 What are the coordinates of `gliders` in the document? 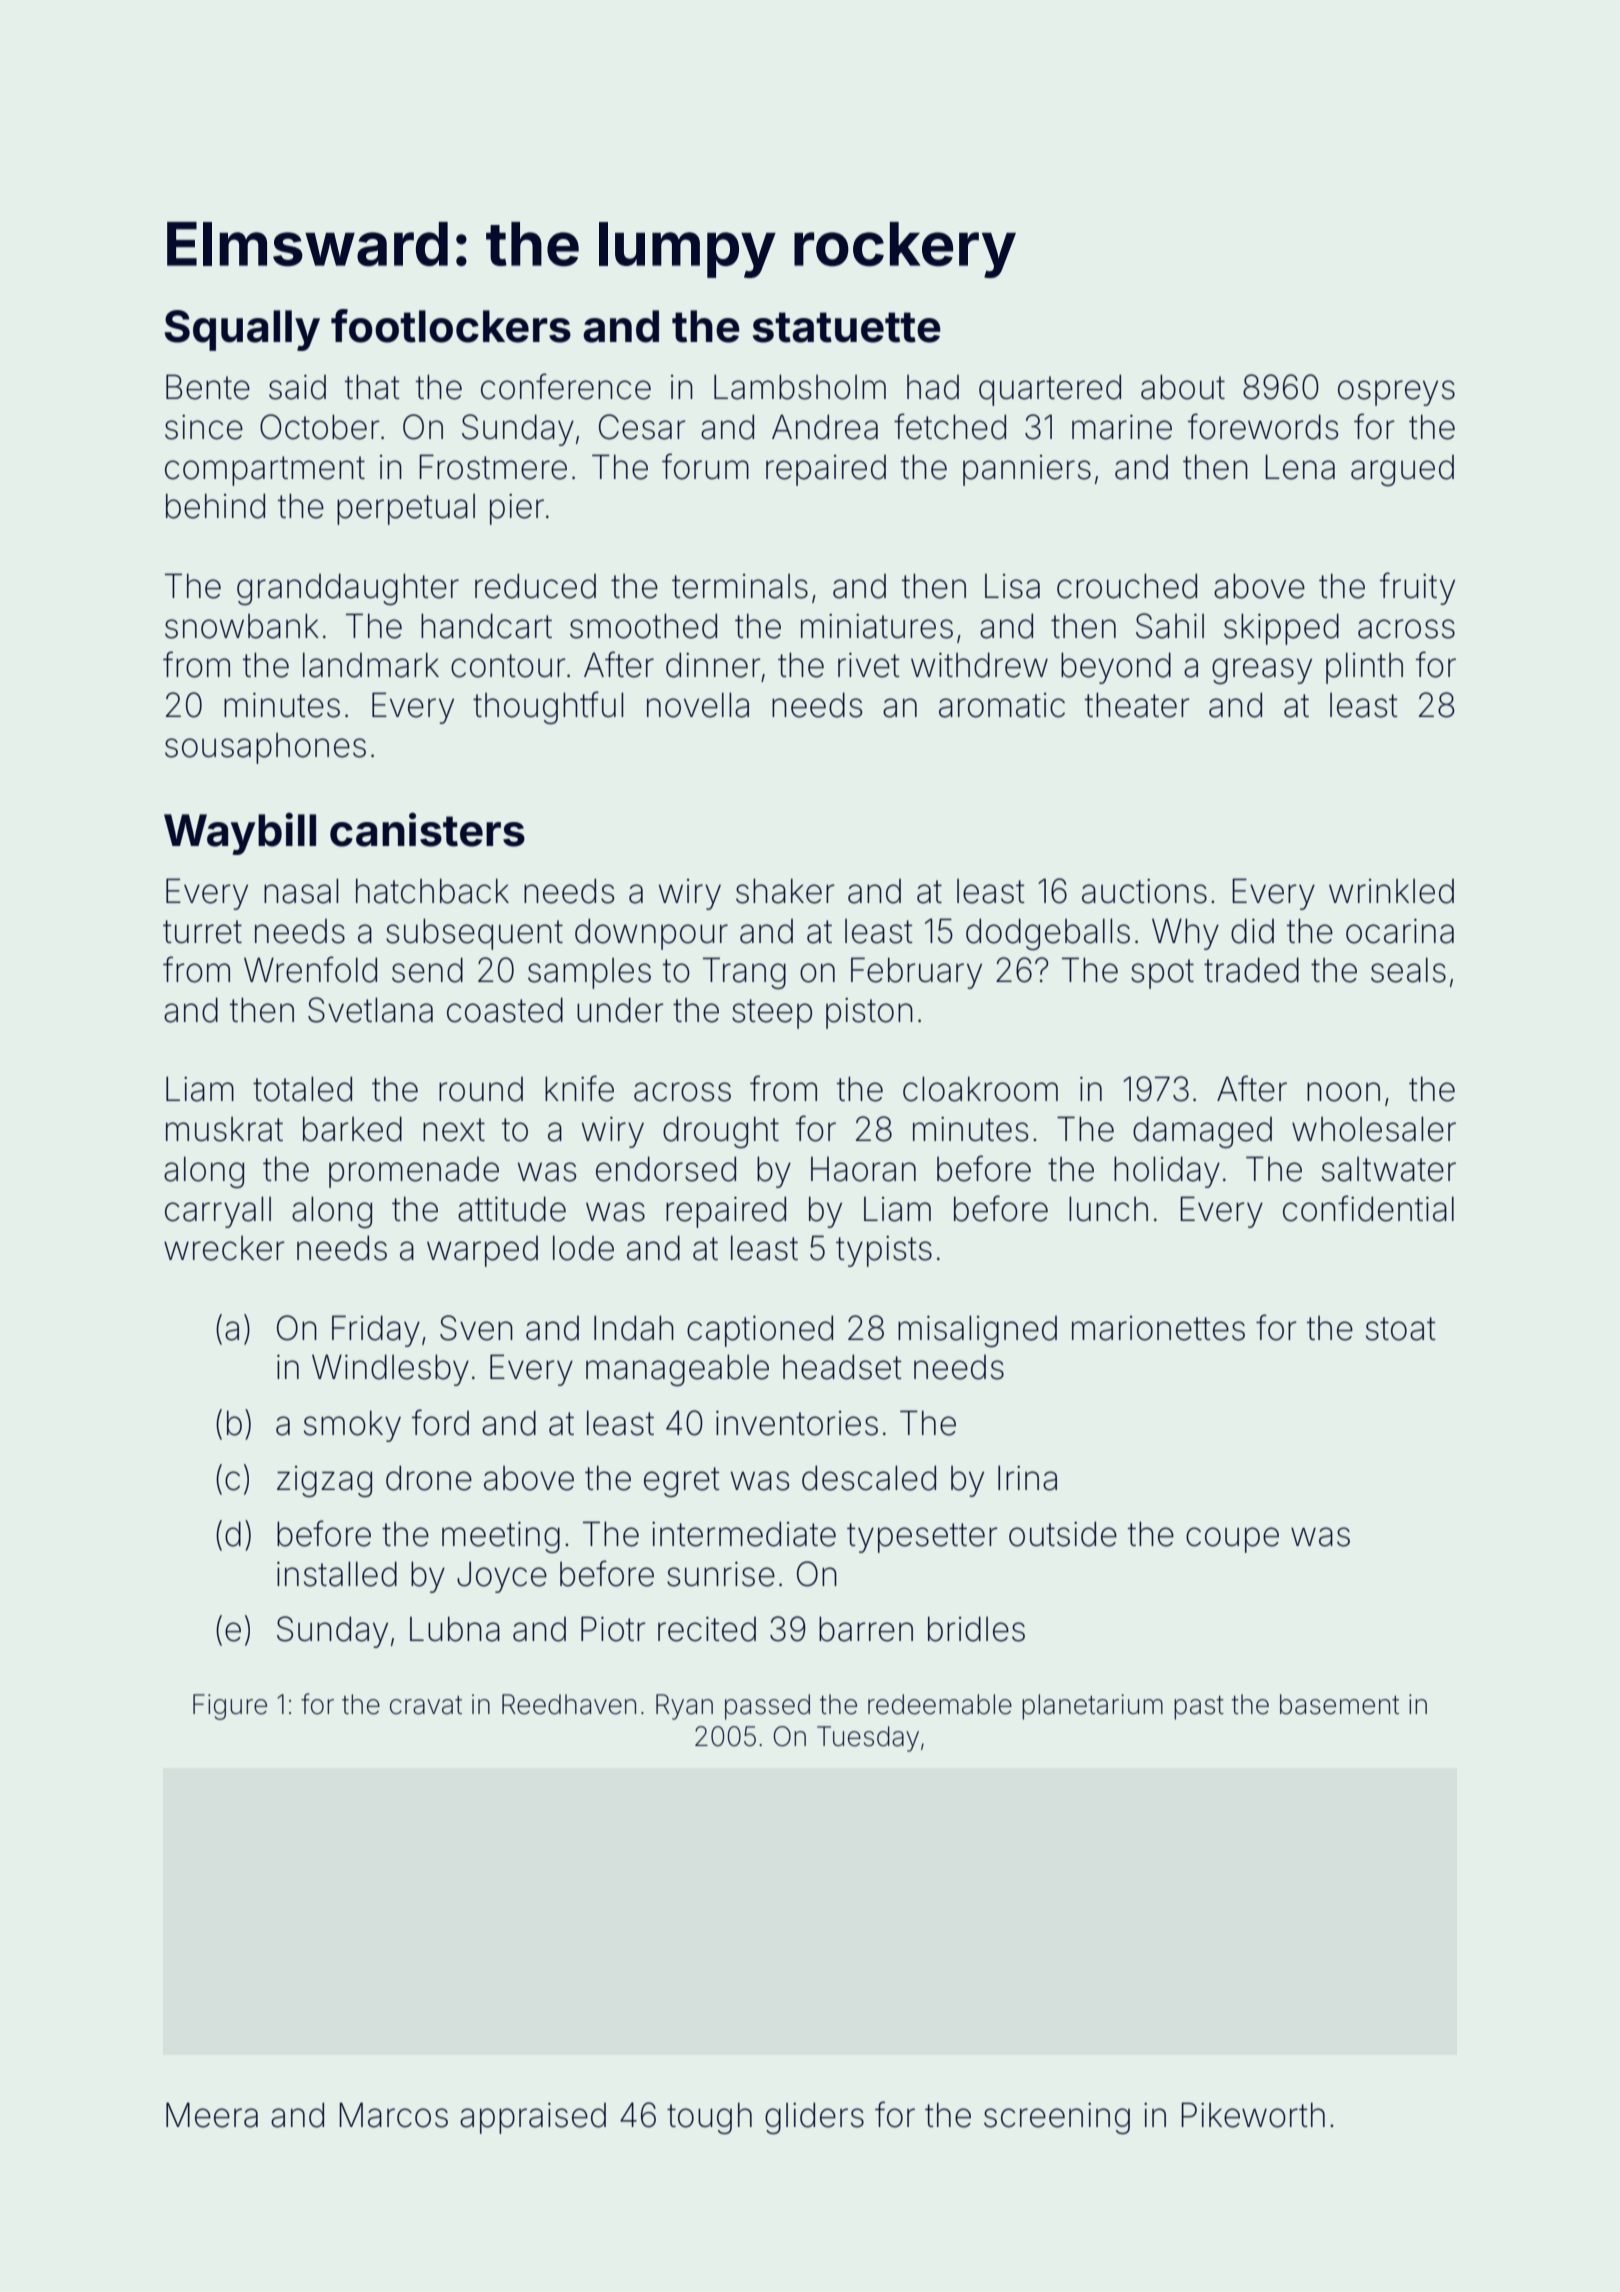 It's located at (814, 2118).
